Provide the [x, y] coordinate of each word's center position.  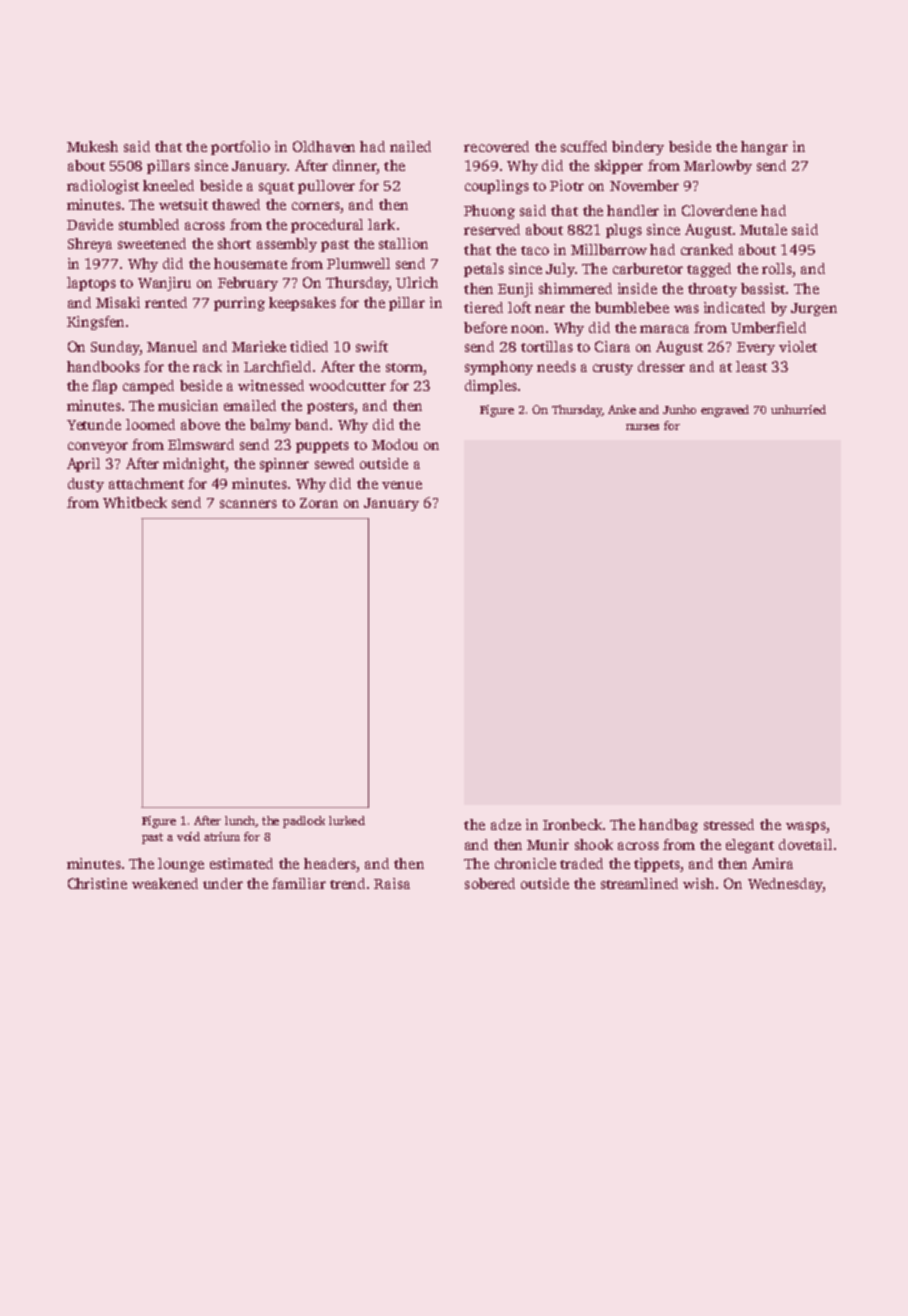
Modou [395, 444]
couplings [497, 187]
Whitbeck [135, 502]
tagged [709, 270]
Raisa [392, 883]
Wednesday [785, 885]
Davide [90, 224]
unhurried [798, 409]
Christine [97, 883]
